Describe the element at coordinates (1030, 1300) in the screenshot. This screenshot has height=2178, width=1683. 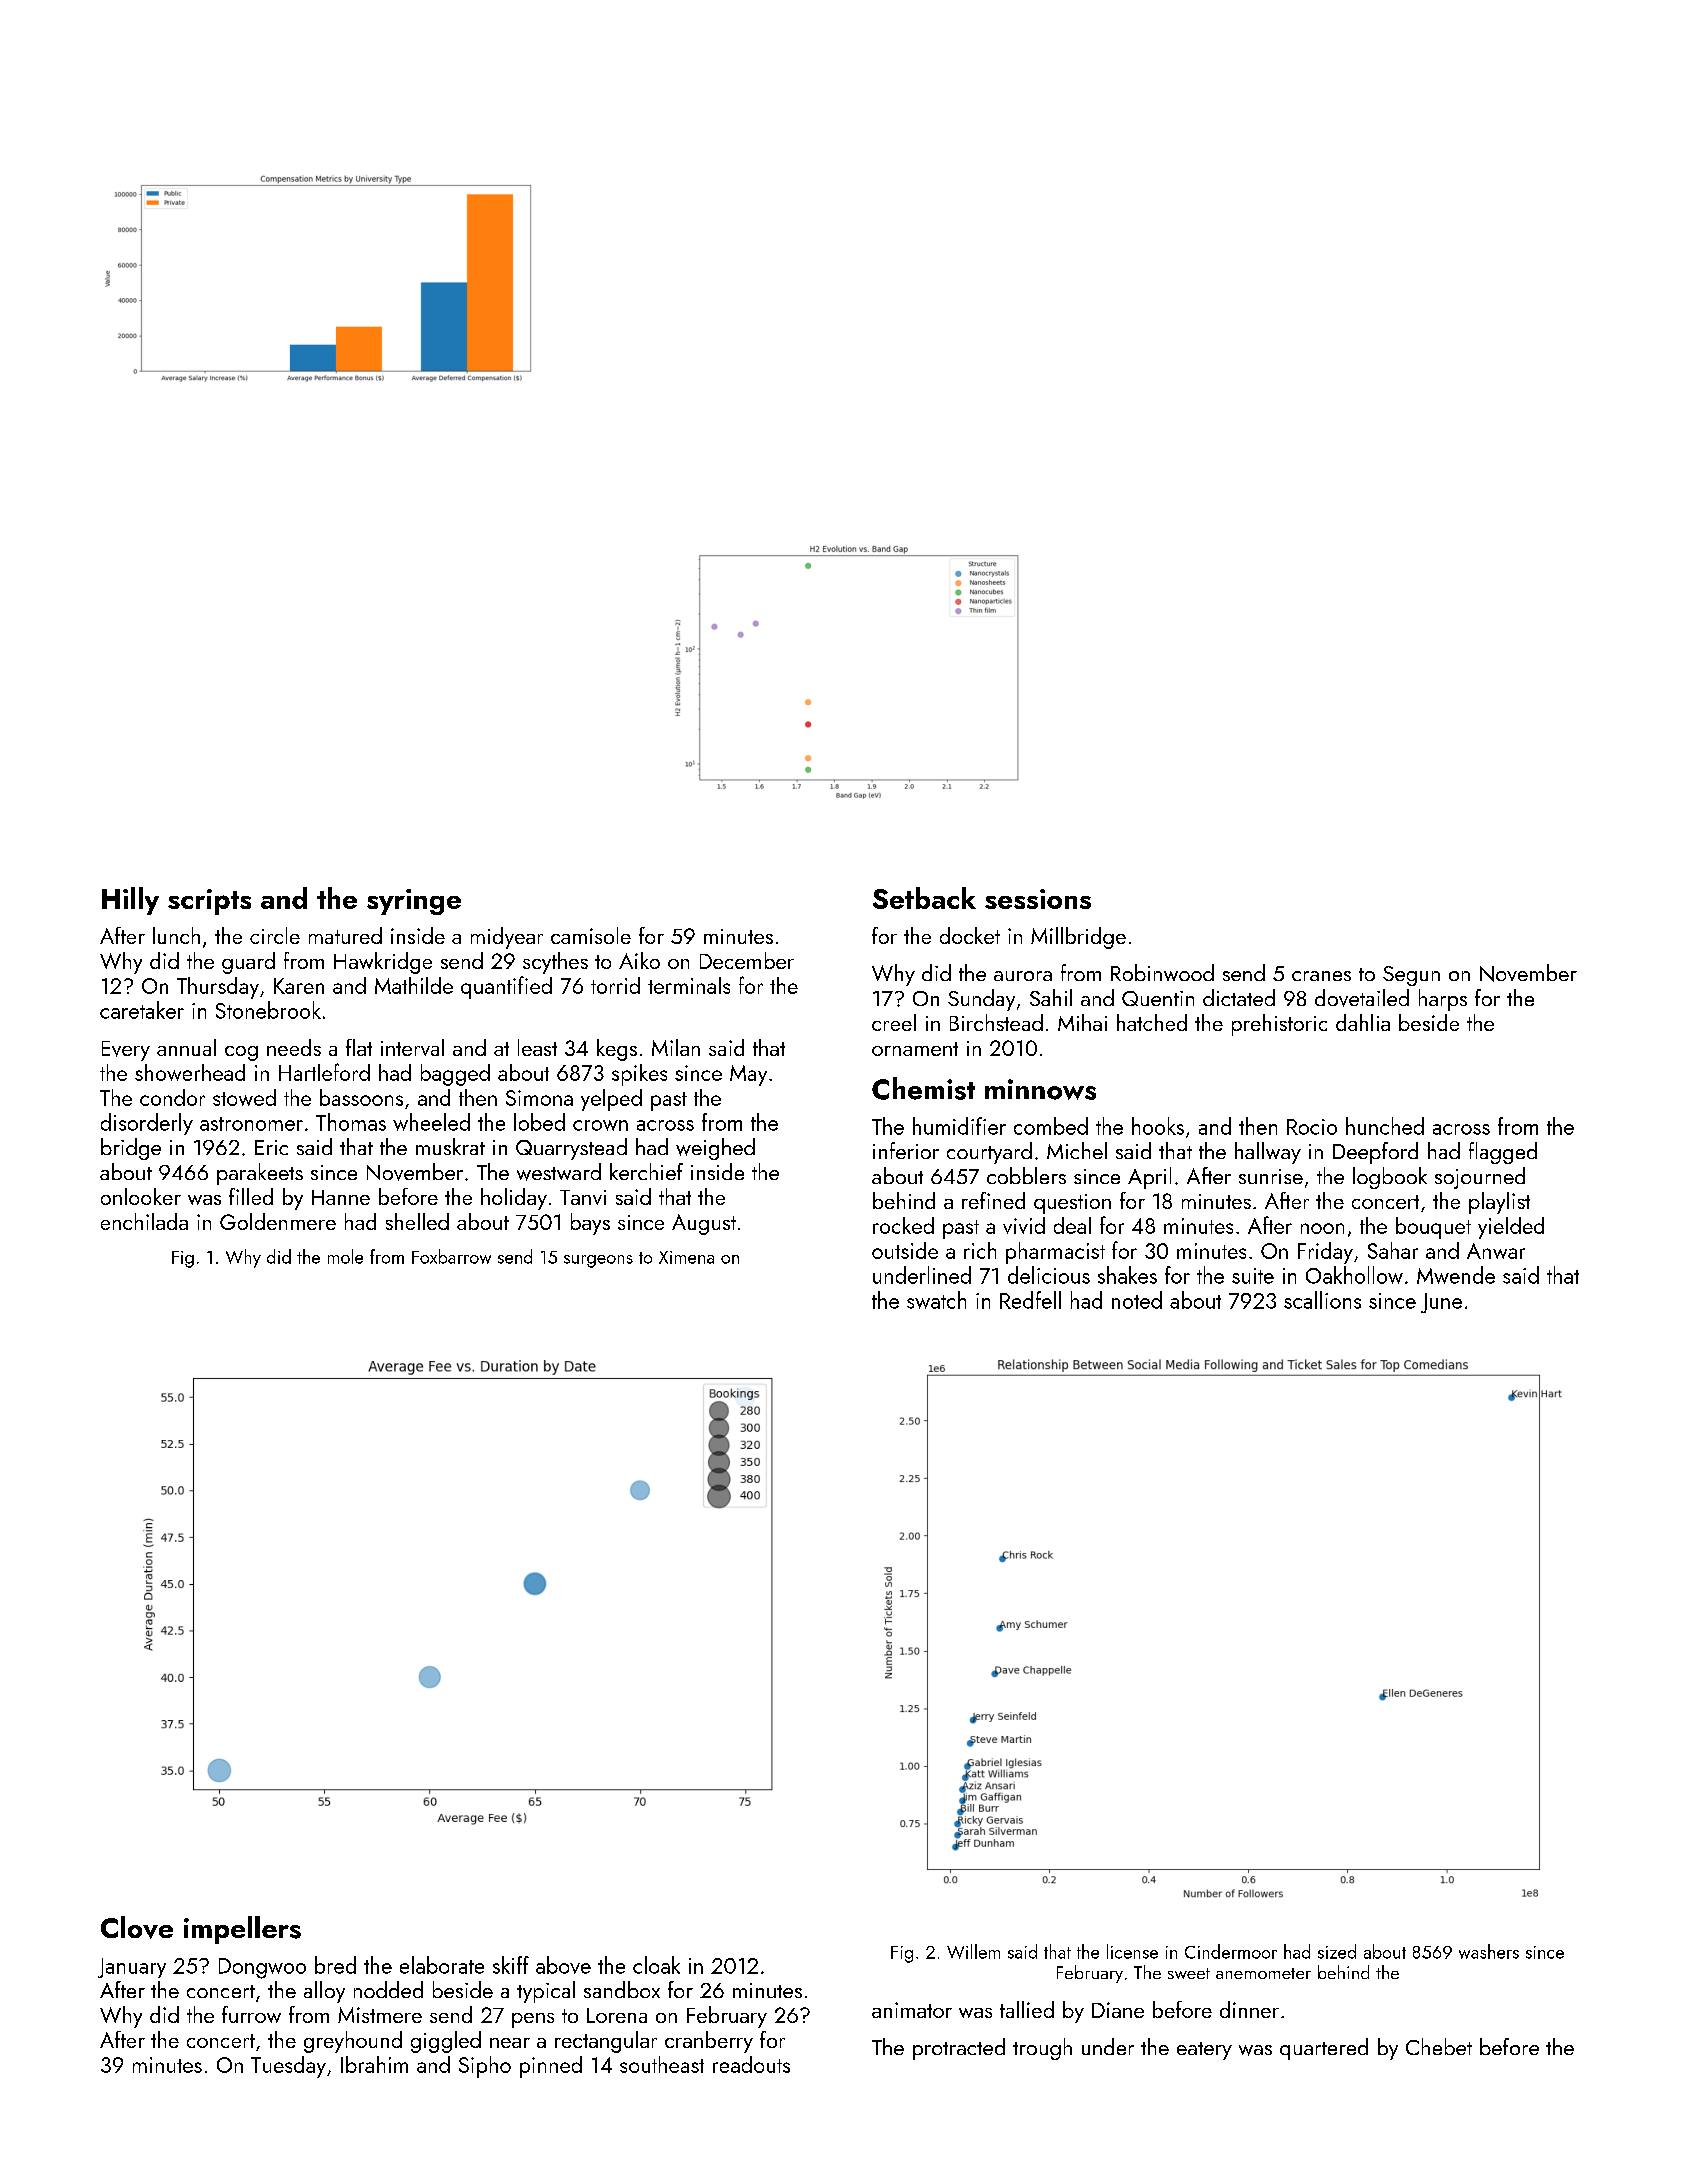
I see `Redfell` at that location.
